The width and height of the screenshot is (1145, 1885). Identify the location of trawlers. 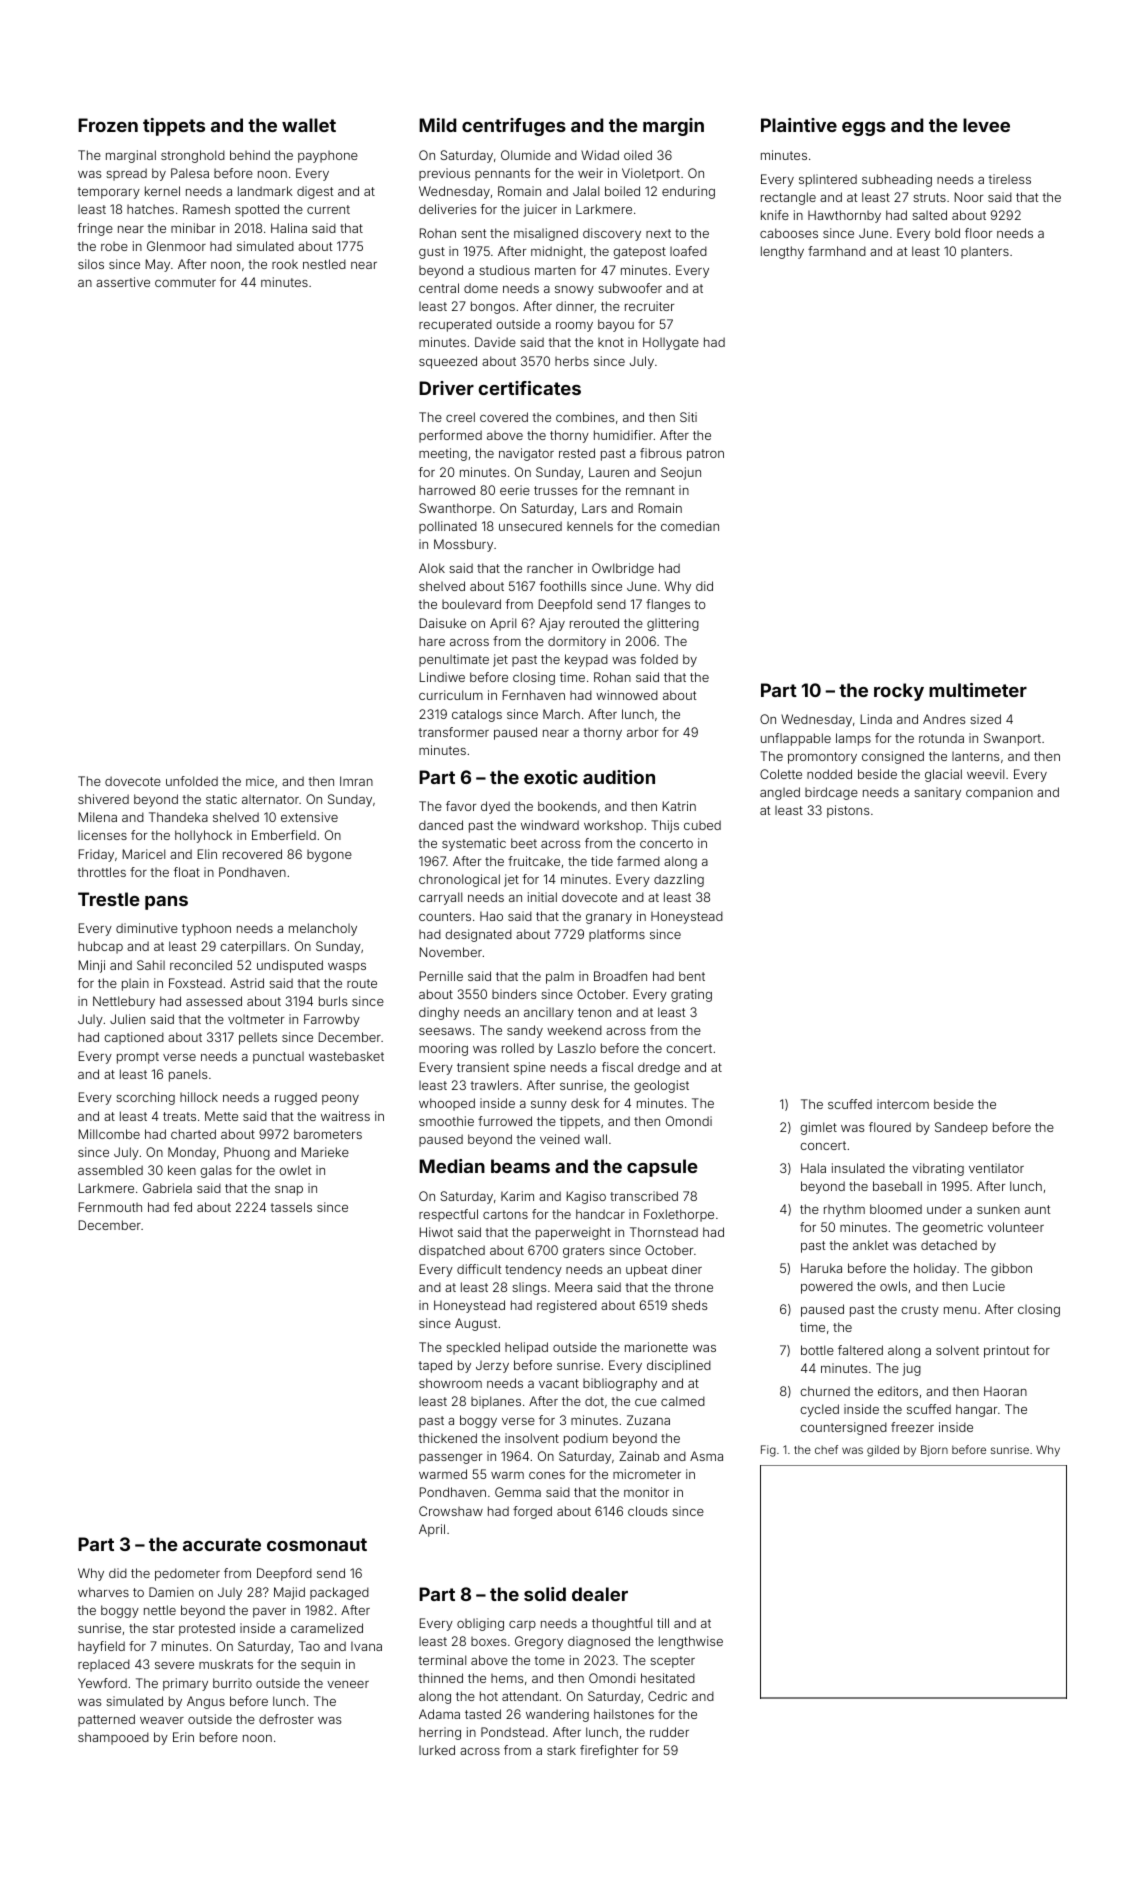
(494, 1085).
